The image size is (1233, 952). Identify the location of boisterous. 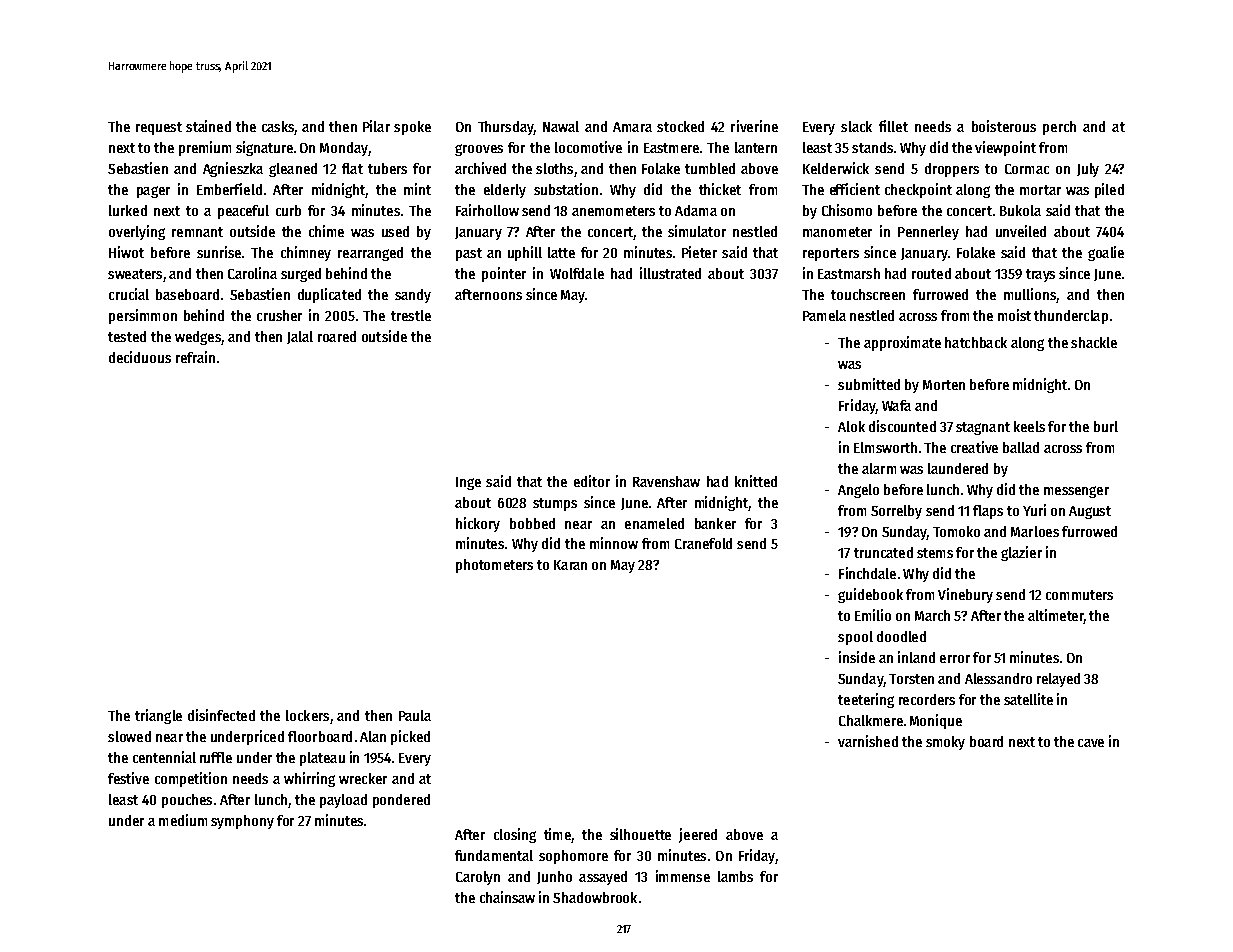
(1004, 126).
